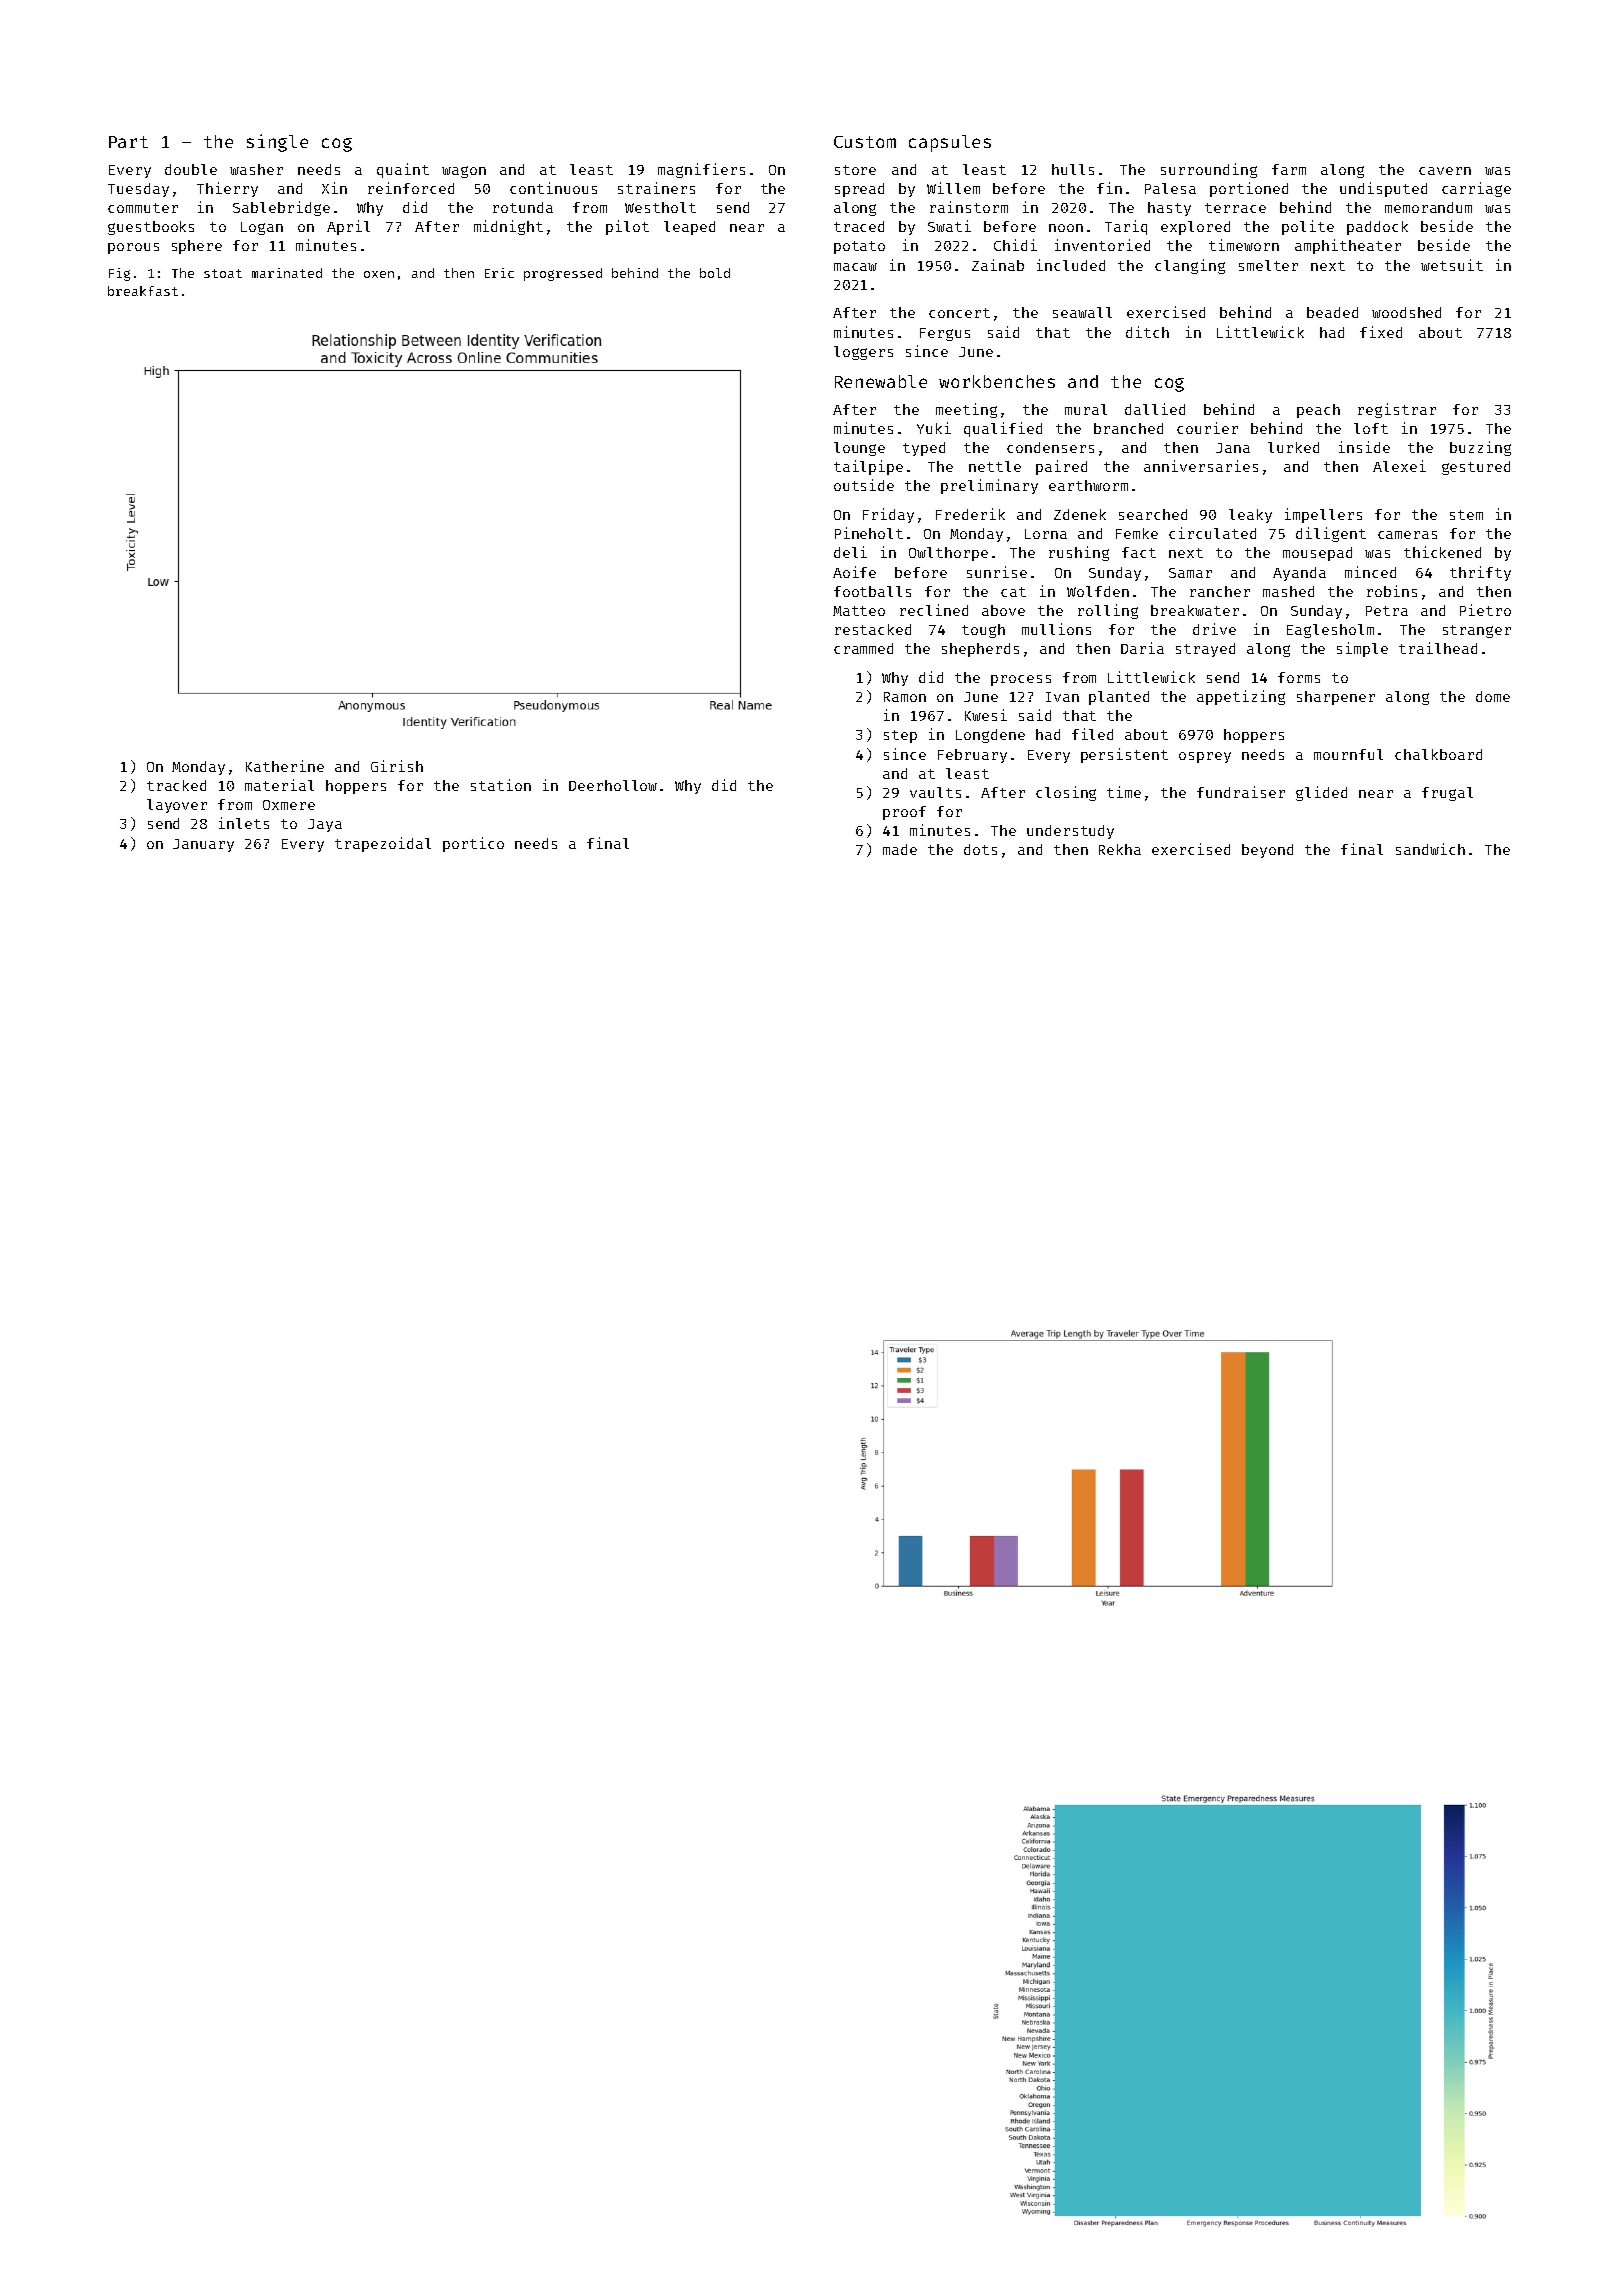 This document has width=1620, height=2292. I want to click on oxen, so click(379, 274).
